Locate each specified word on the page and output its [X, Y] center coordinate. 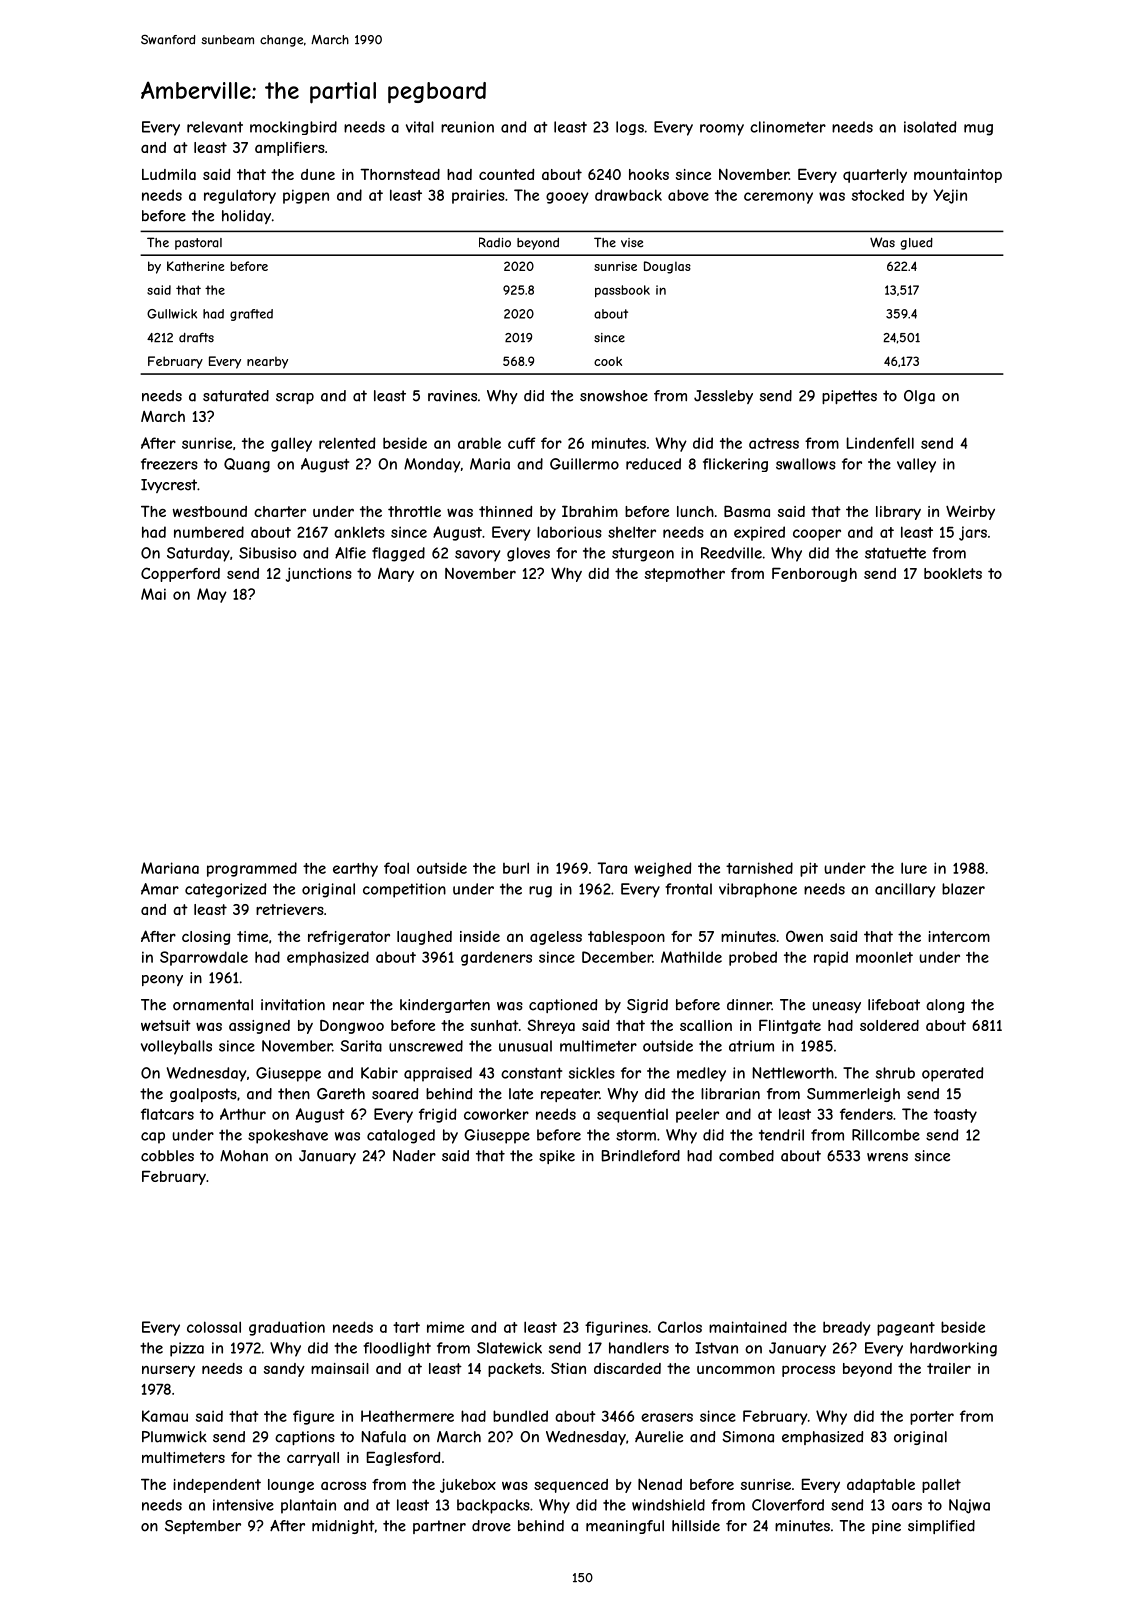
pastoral [198, 244]
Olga [919, 397]
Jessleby [723, 397]
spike [557, 1157]
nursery [168, 1371]
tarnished [759, 868]
